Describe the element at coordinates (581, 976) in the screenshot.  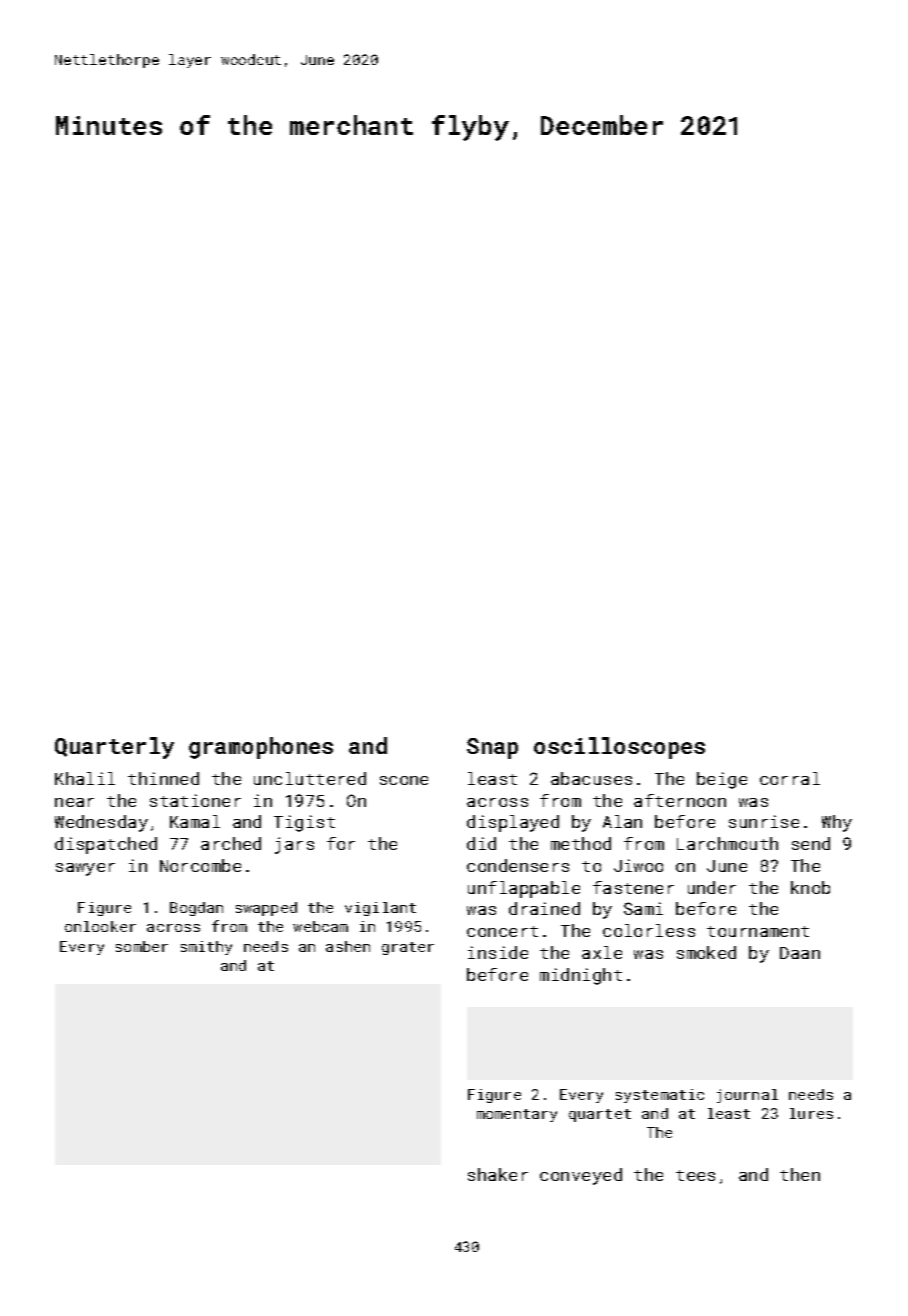
I see `midnight` at that location.
